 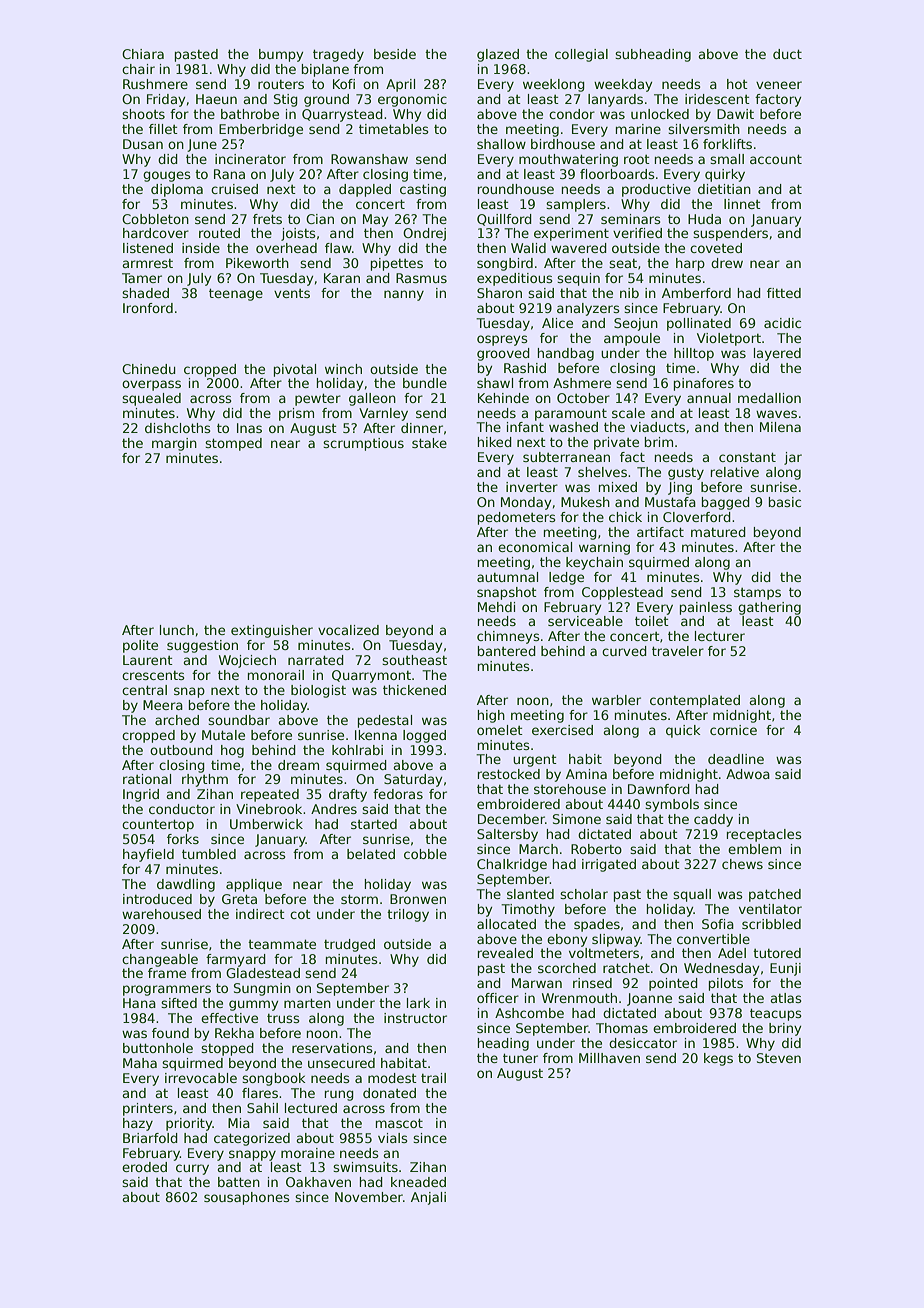 I want to click on biologist, so click(x=318, y=691).
